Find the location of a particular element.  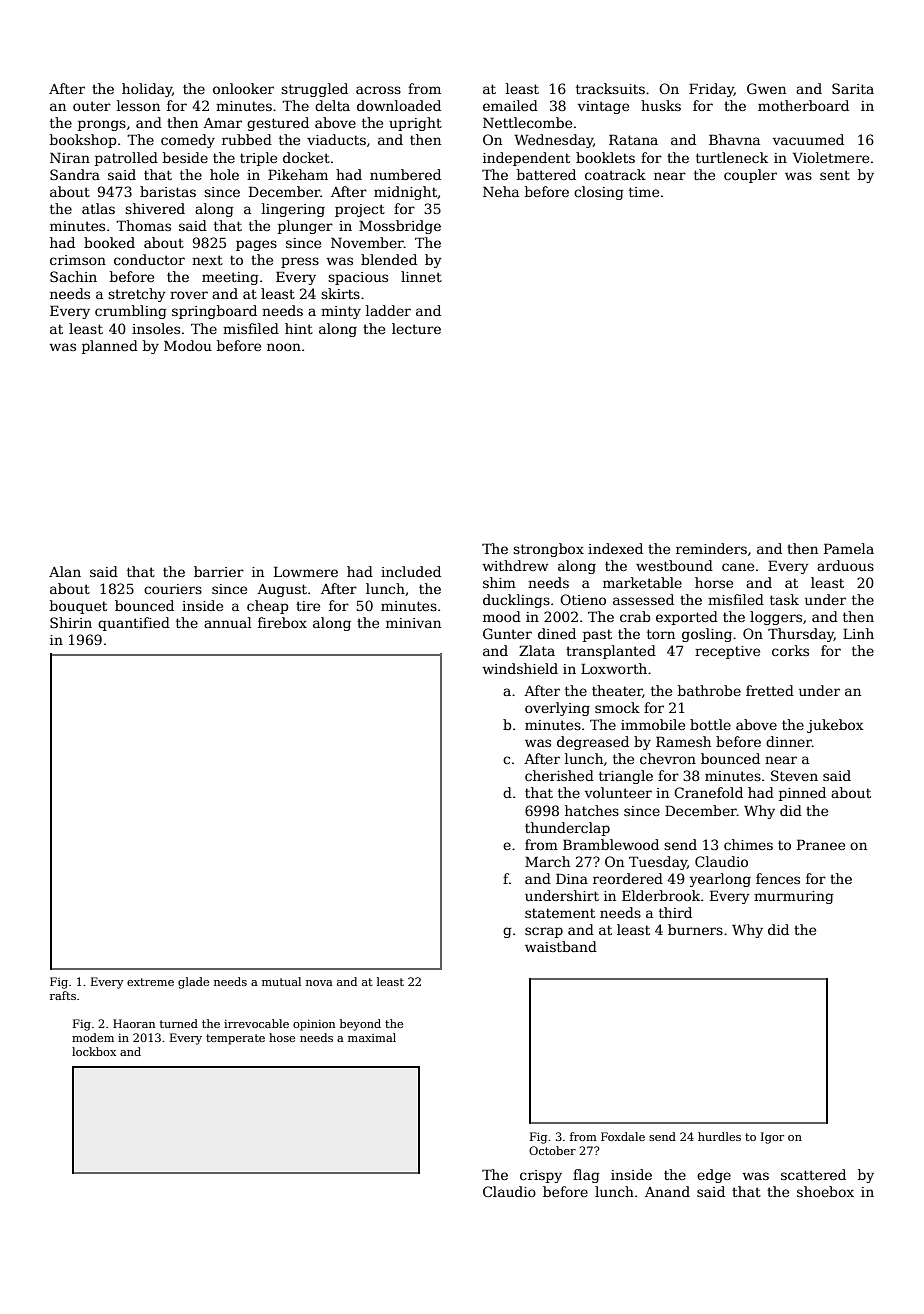

crispy is located at coordinates (541, 1176).
